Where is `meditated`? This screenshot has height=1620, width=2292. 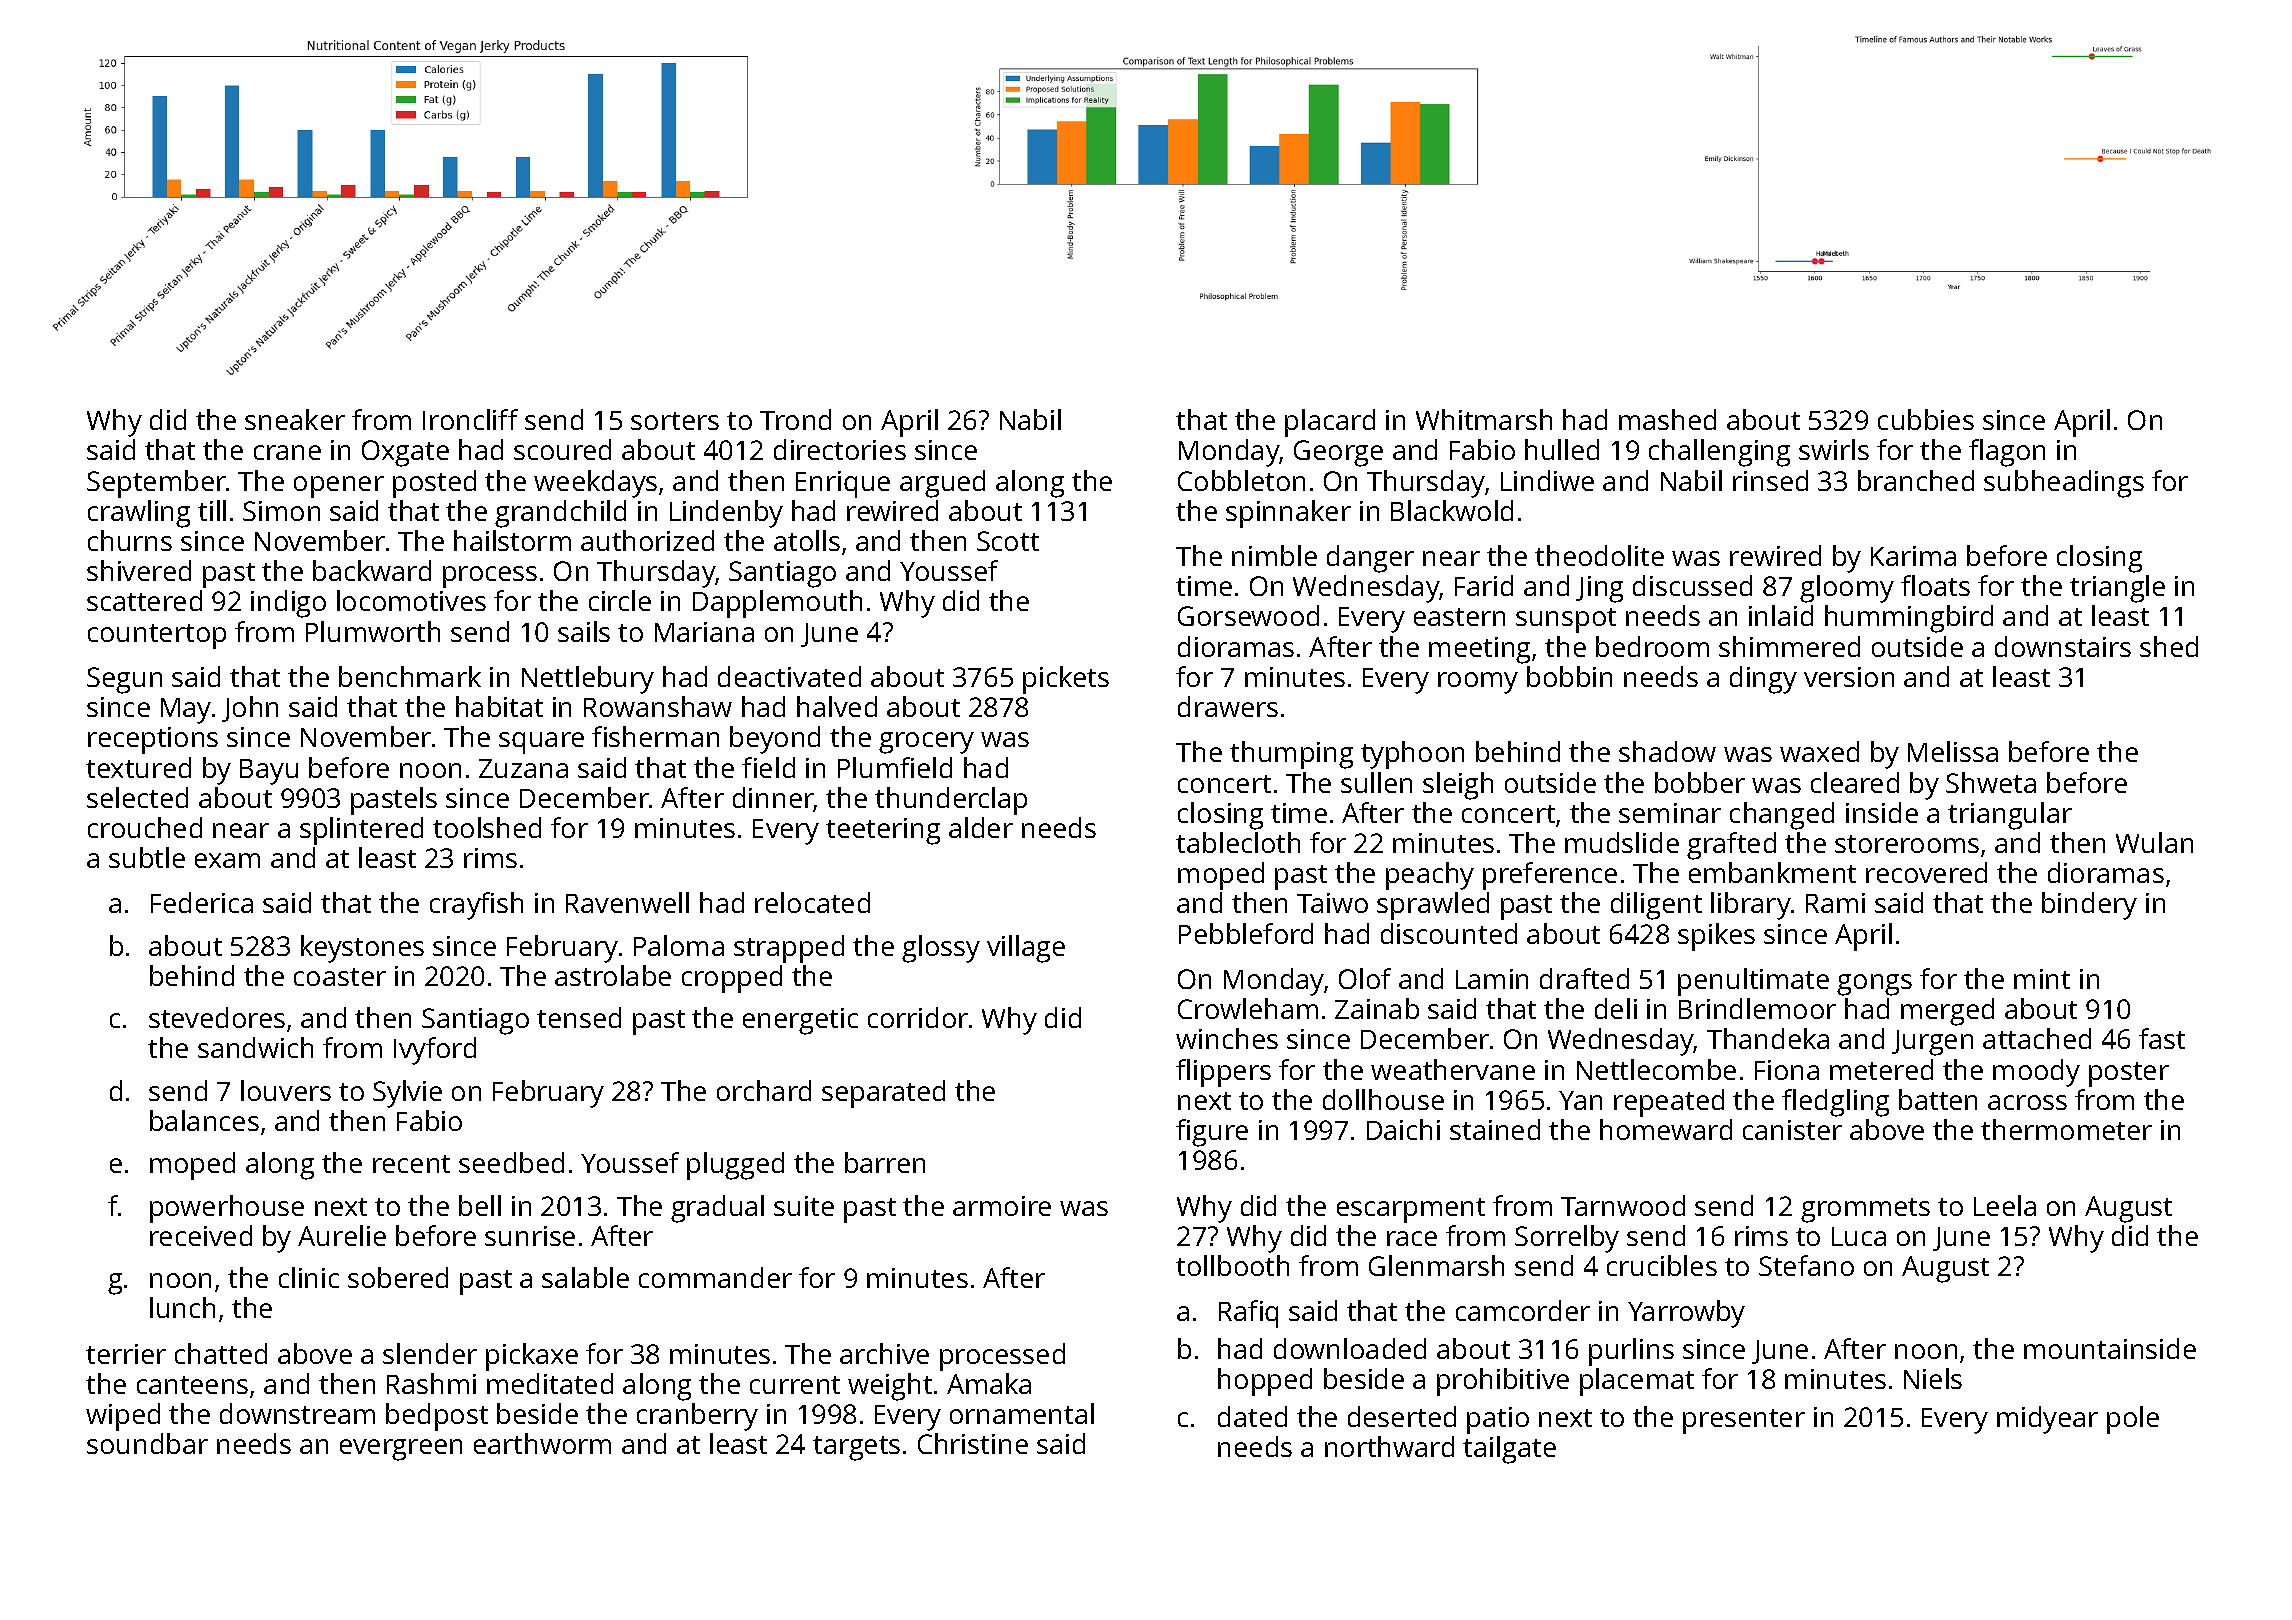
meditated is located at coordinates (550, 1383).
